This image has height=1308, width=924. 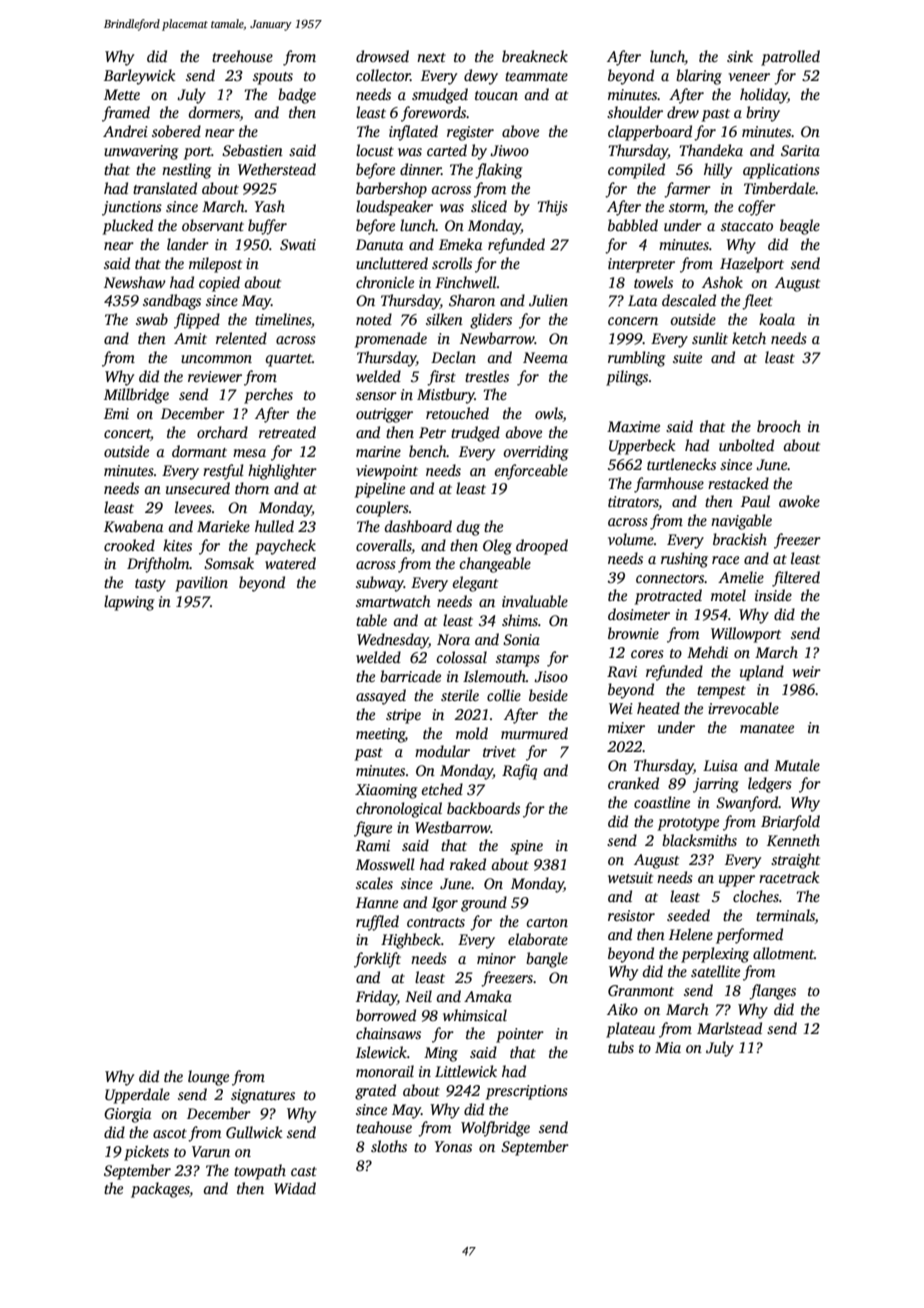 What do you see at coordinates (129, 603) in the image?
I see `lapwing` at bounding box center [129, 603].
